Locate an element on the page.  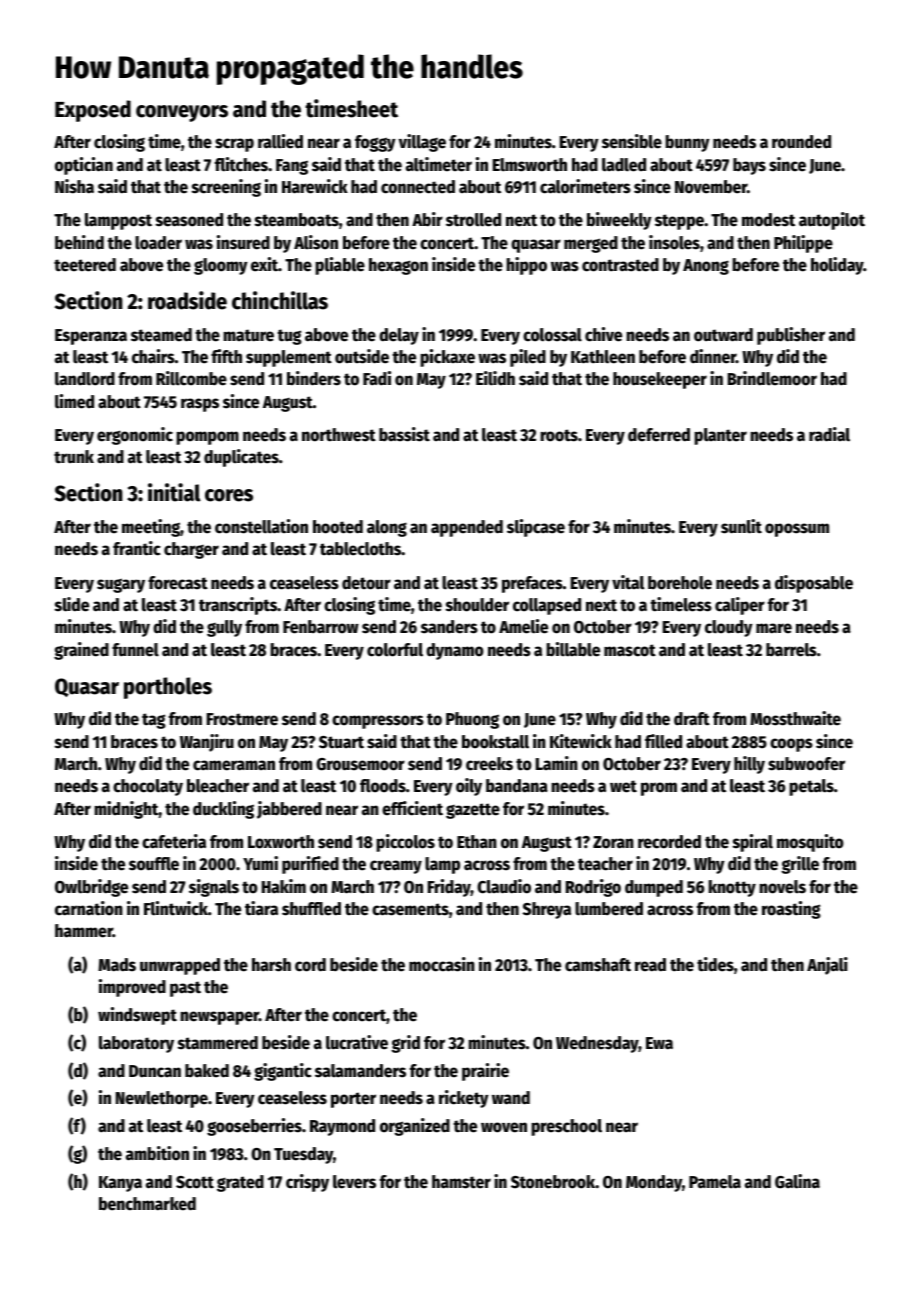
village is located at coordinates (422, 143).
